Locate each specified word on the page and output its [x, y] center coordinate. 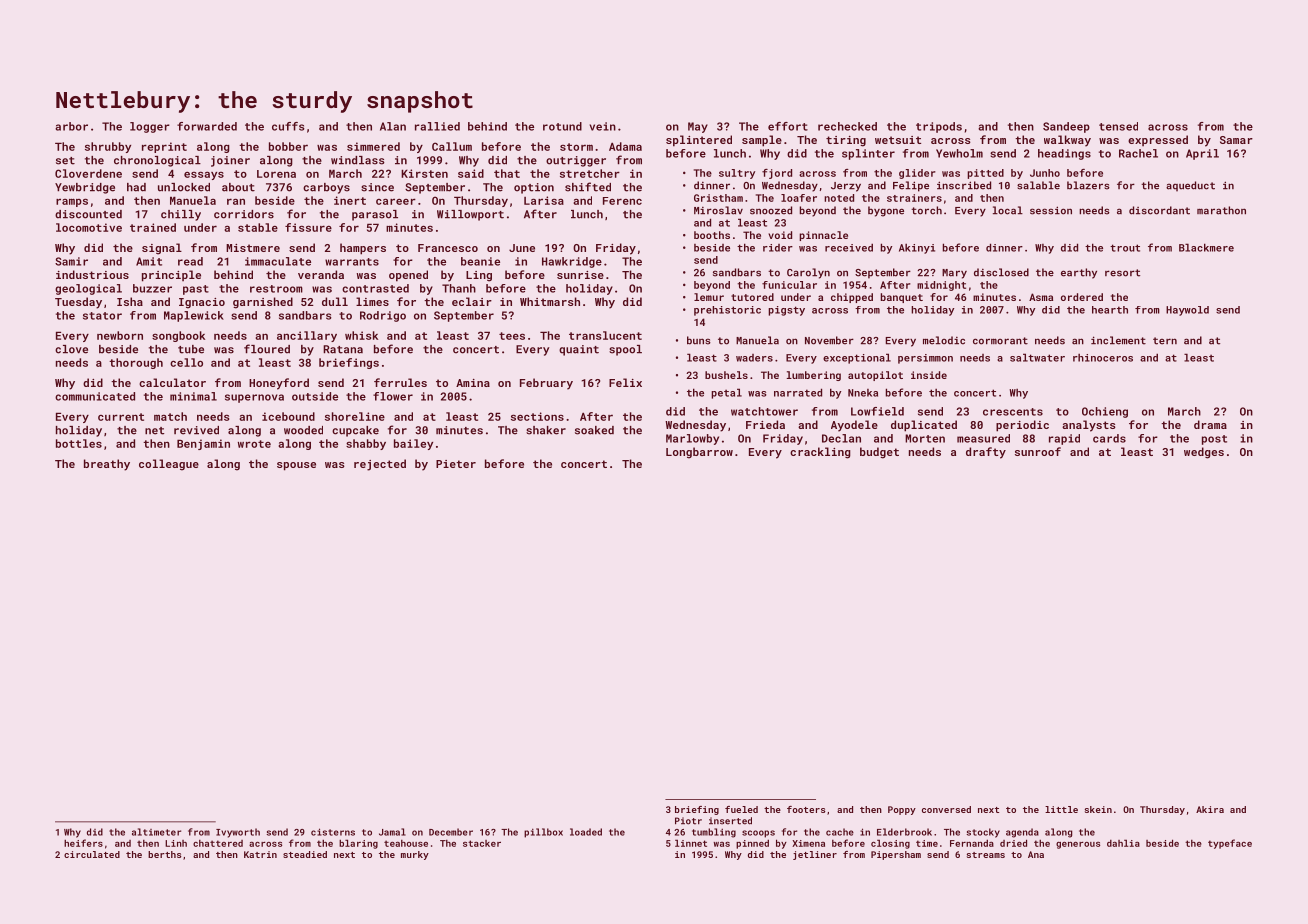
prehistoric [727, 311]
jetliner [815, 855]
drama [1210, 424]
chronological [157, 161]
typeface [1230, 844]
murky [415, 855]
